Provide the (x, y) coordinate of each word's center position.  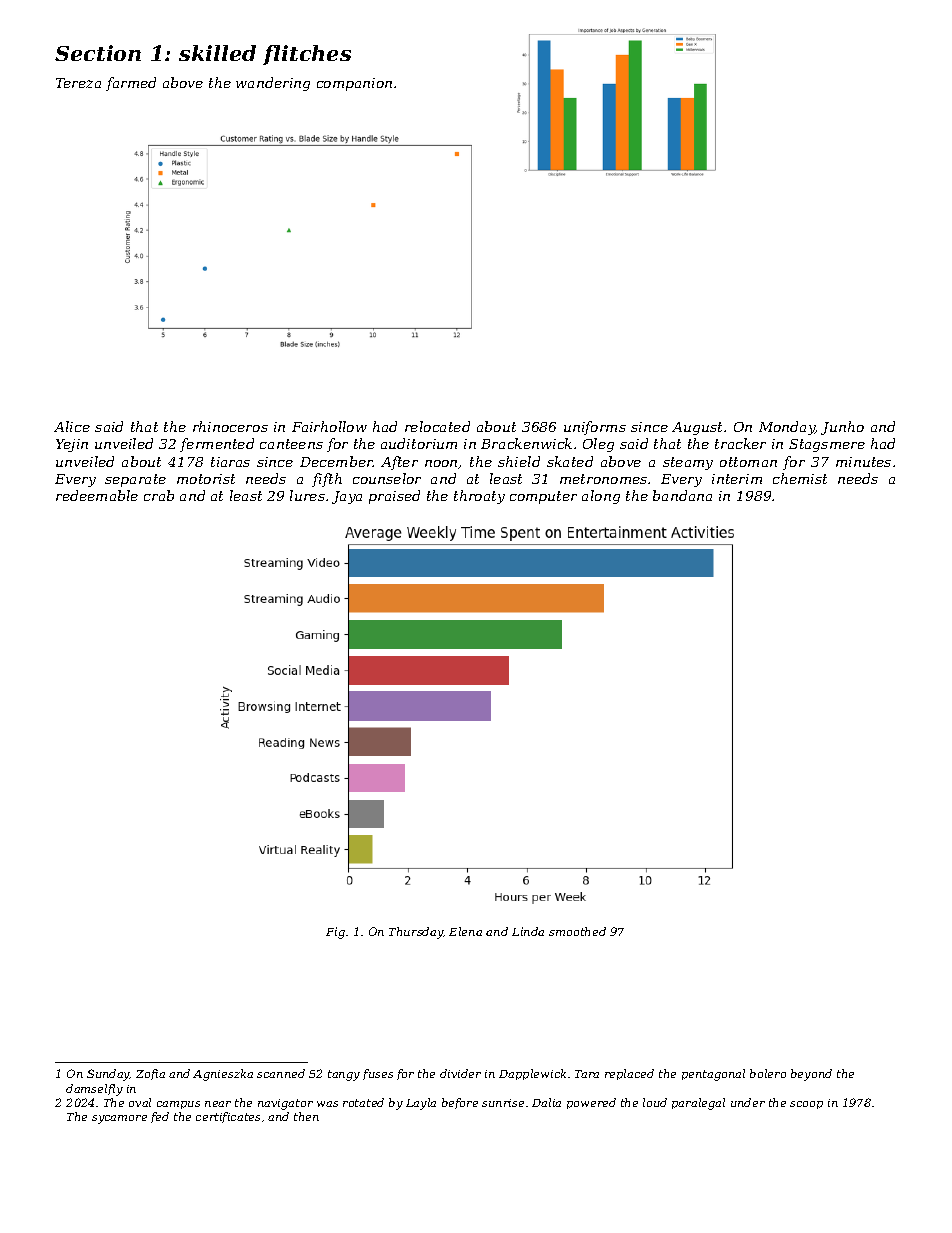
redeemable (97, 495)
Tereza (78, 83)
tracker (740, 443)
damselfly (94, 1090)
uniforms (595, 428)
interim (737, 479)
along (601, 497)
